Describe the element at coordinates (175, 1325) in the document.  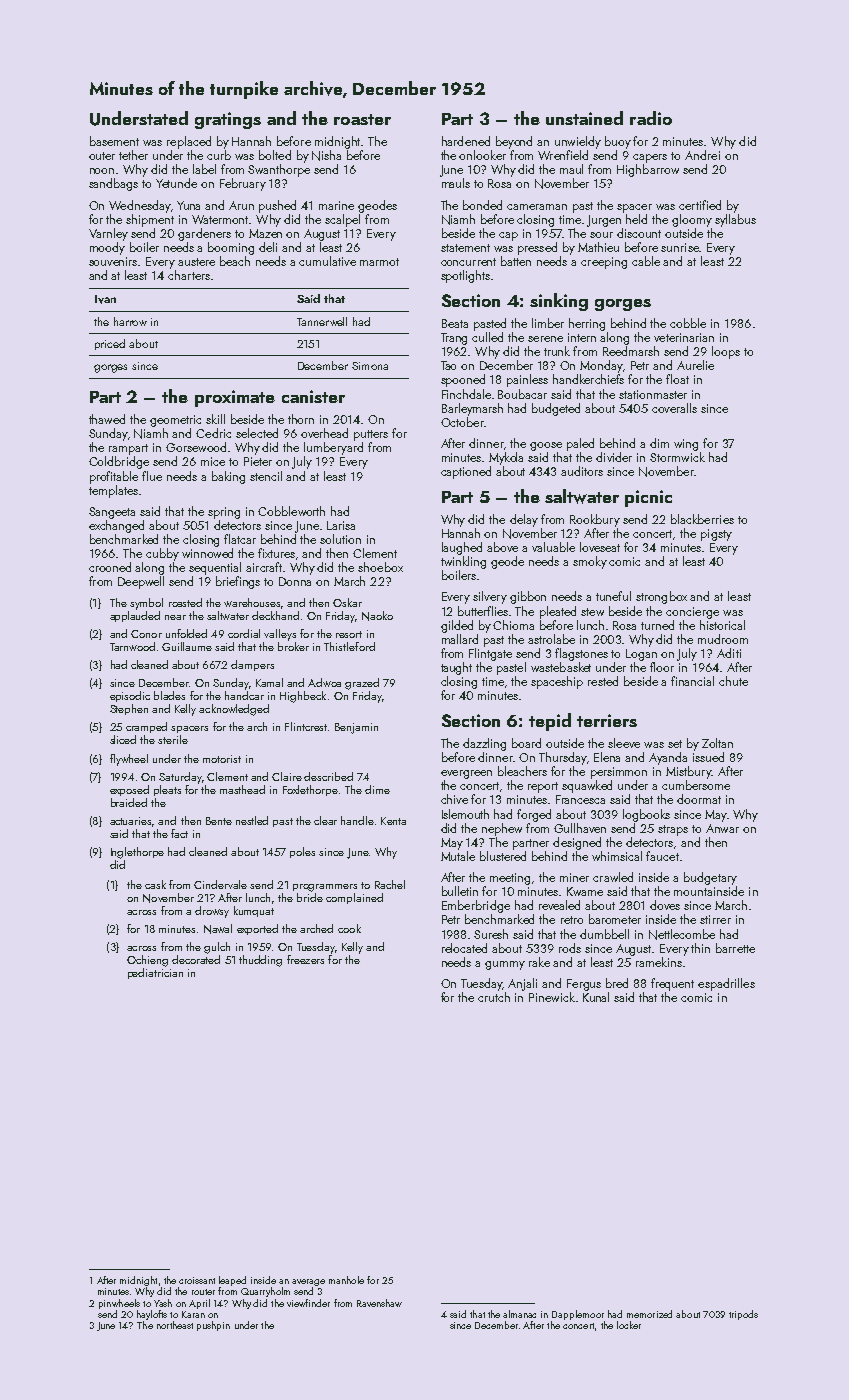
I see `northeast` at that location.
